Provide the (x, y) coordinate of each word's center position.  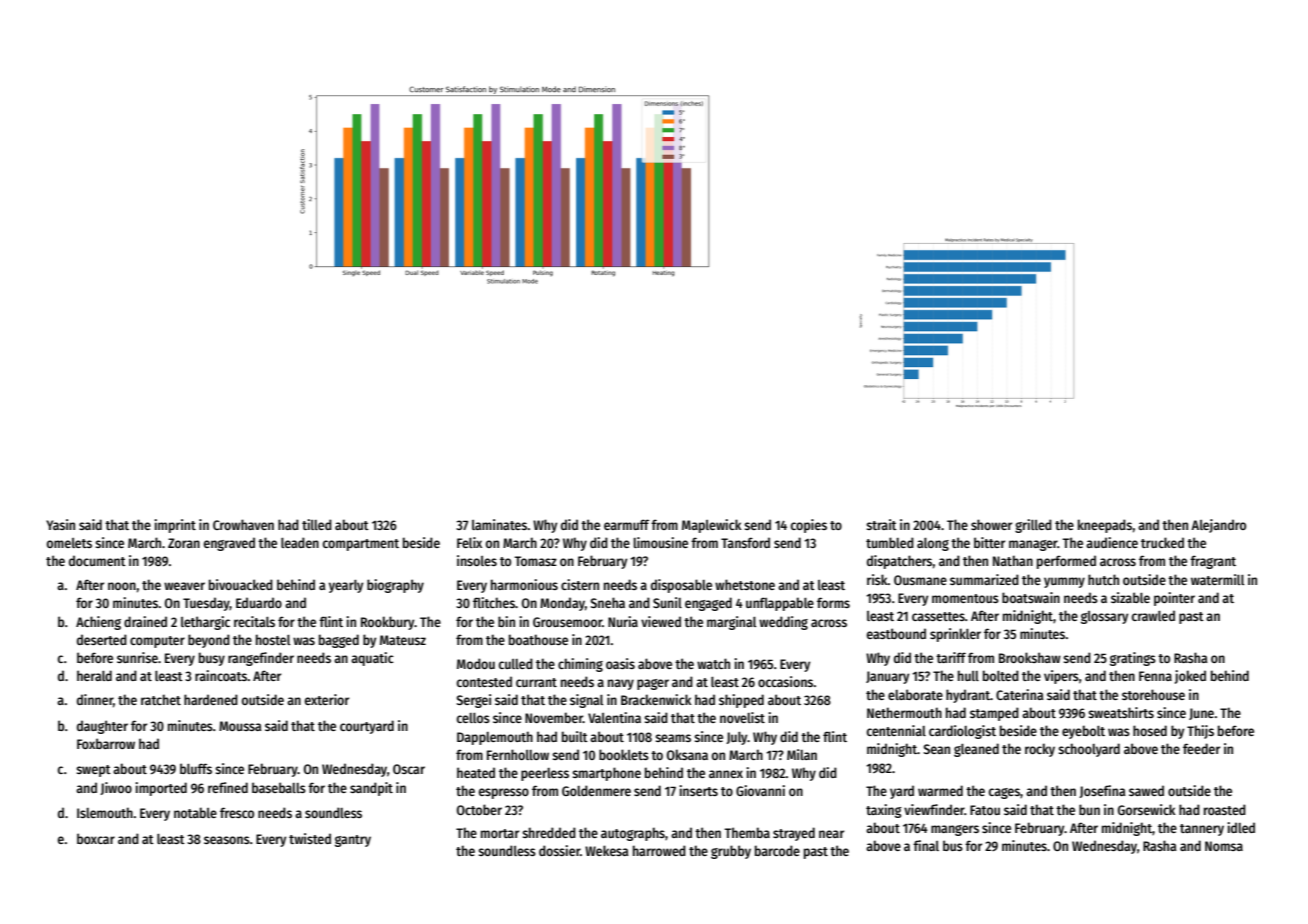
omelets (69, 543)
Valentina (614, 717)
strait (881, 524)
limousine (660, 542)
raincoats (221, 675)
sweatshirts (1121, 712)
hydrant (968, 696)
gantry (353, 841)
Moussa (240, 726)
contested (484, 681)
